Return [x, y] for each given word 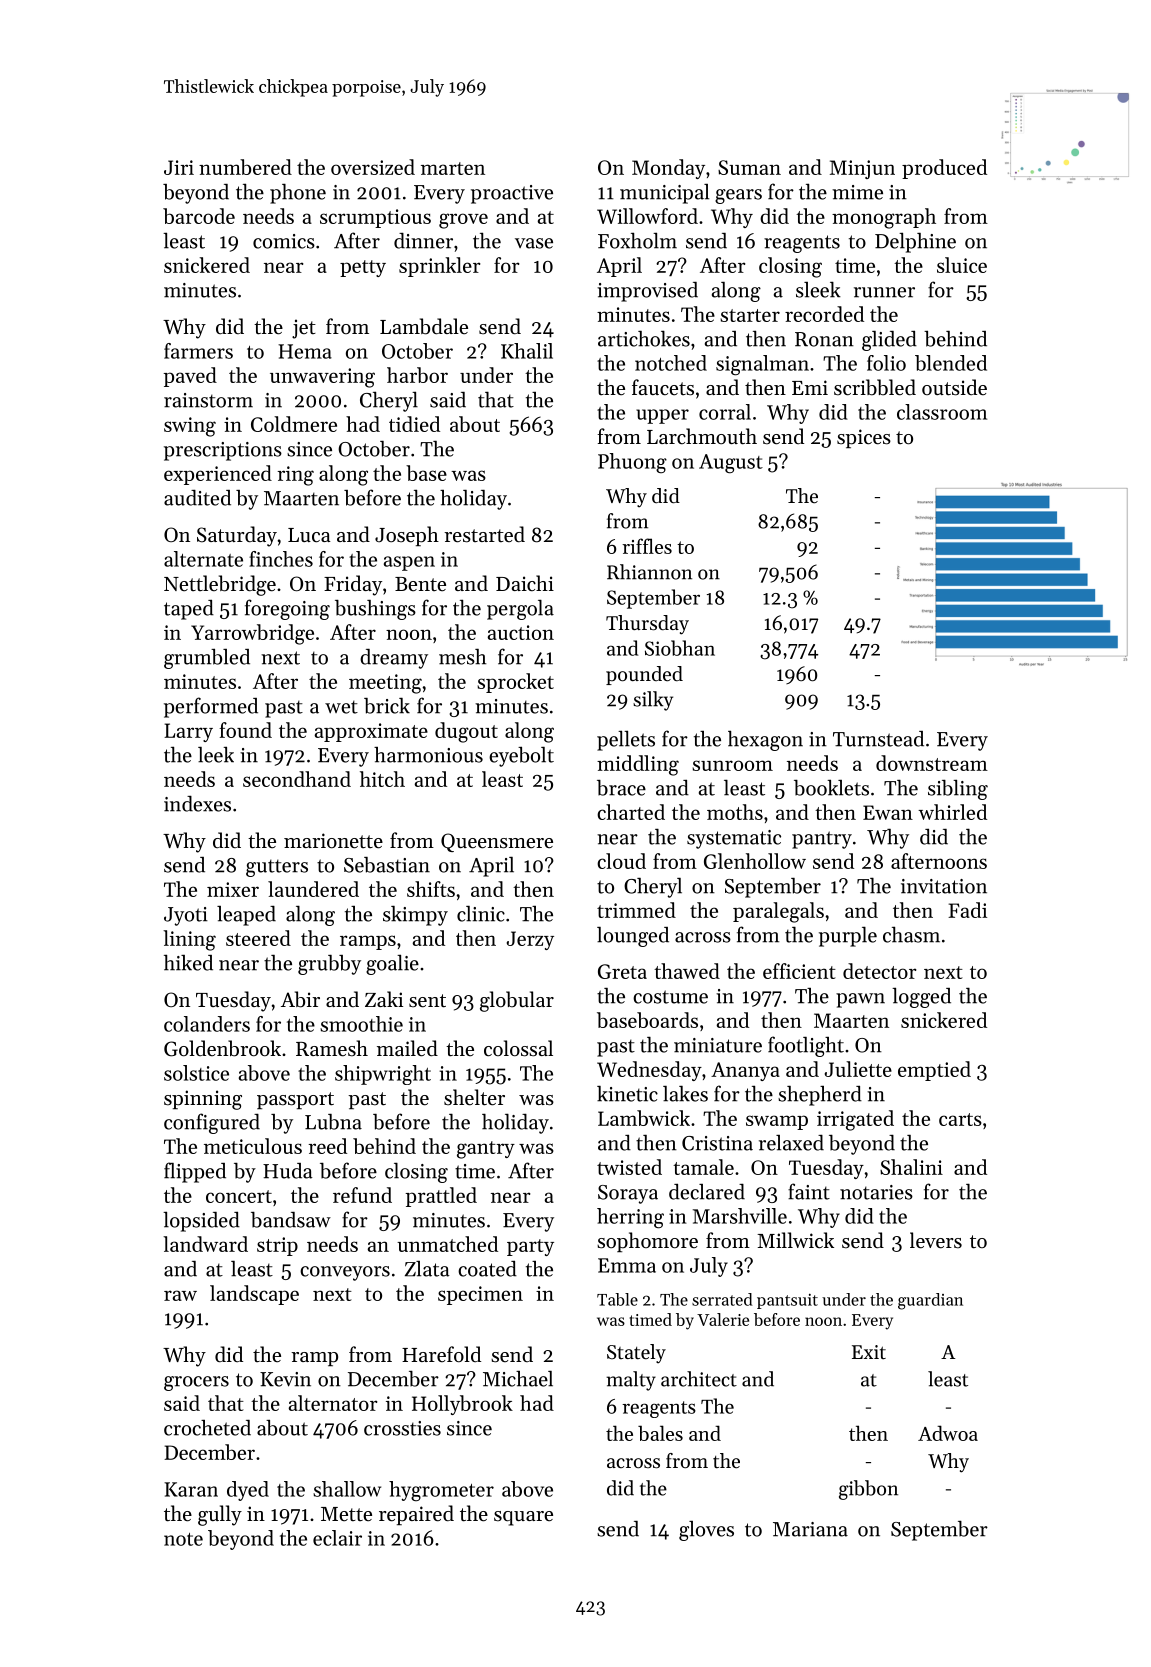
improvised [647, 292]
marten [453, 168]
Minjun [862, 169]
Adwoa [948, 1433]
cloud [621, 861]
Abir [300, 999]
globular [517, 1001]
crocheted [207, 1428]
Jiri [179, 167]
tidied [414, 424]
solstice [196, 1073]
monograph [884, 218]
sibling [958, 789]
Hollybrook [462, 1405]
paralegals [778, 912]
